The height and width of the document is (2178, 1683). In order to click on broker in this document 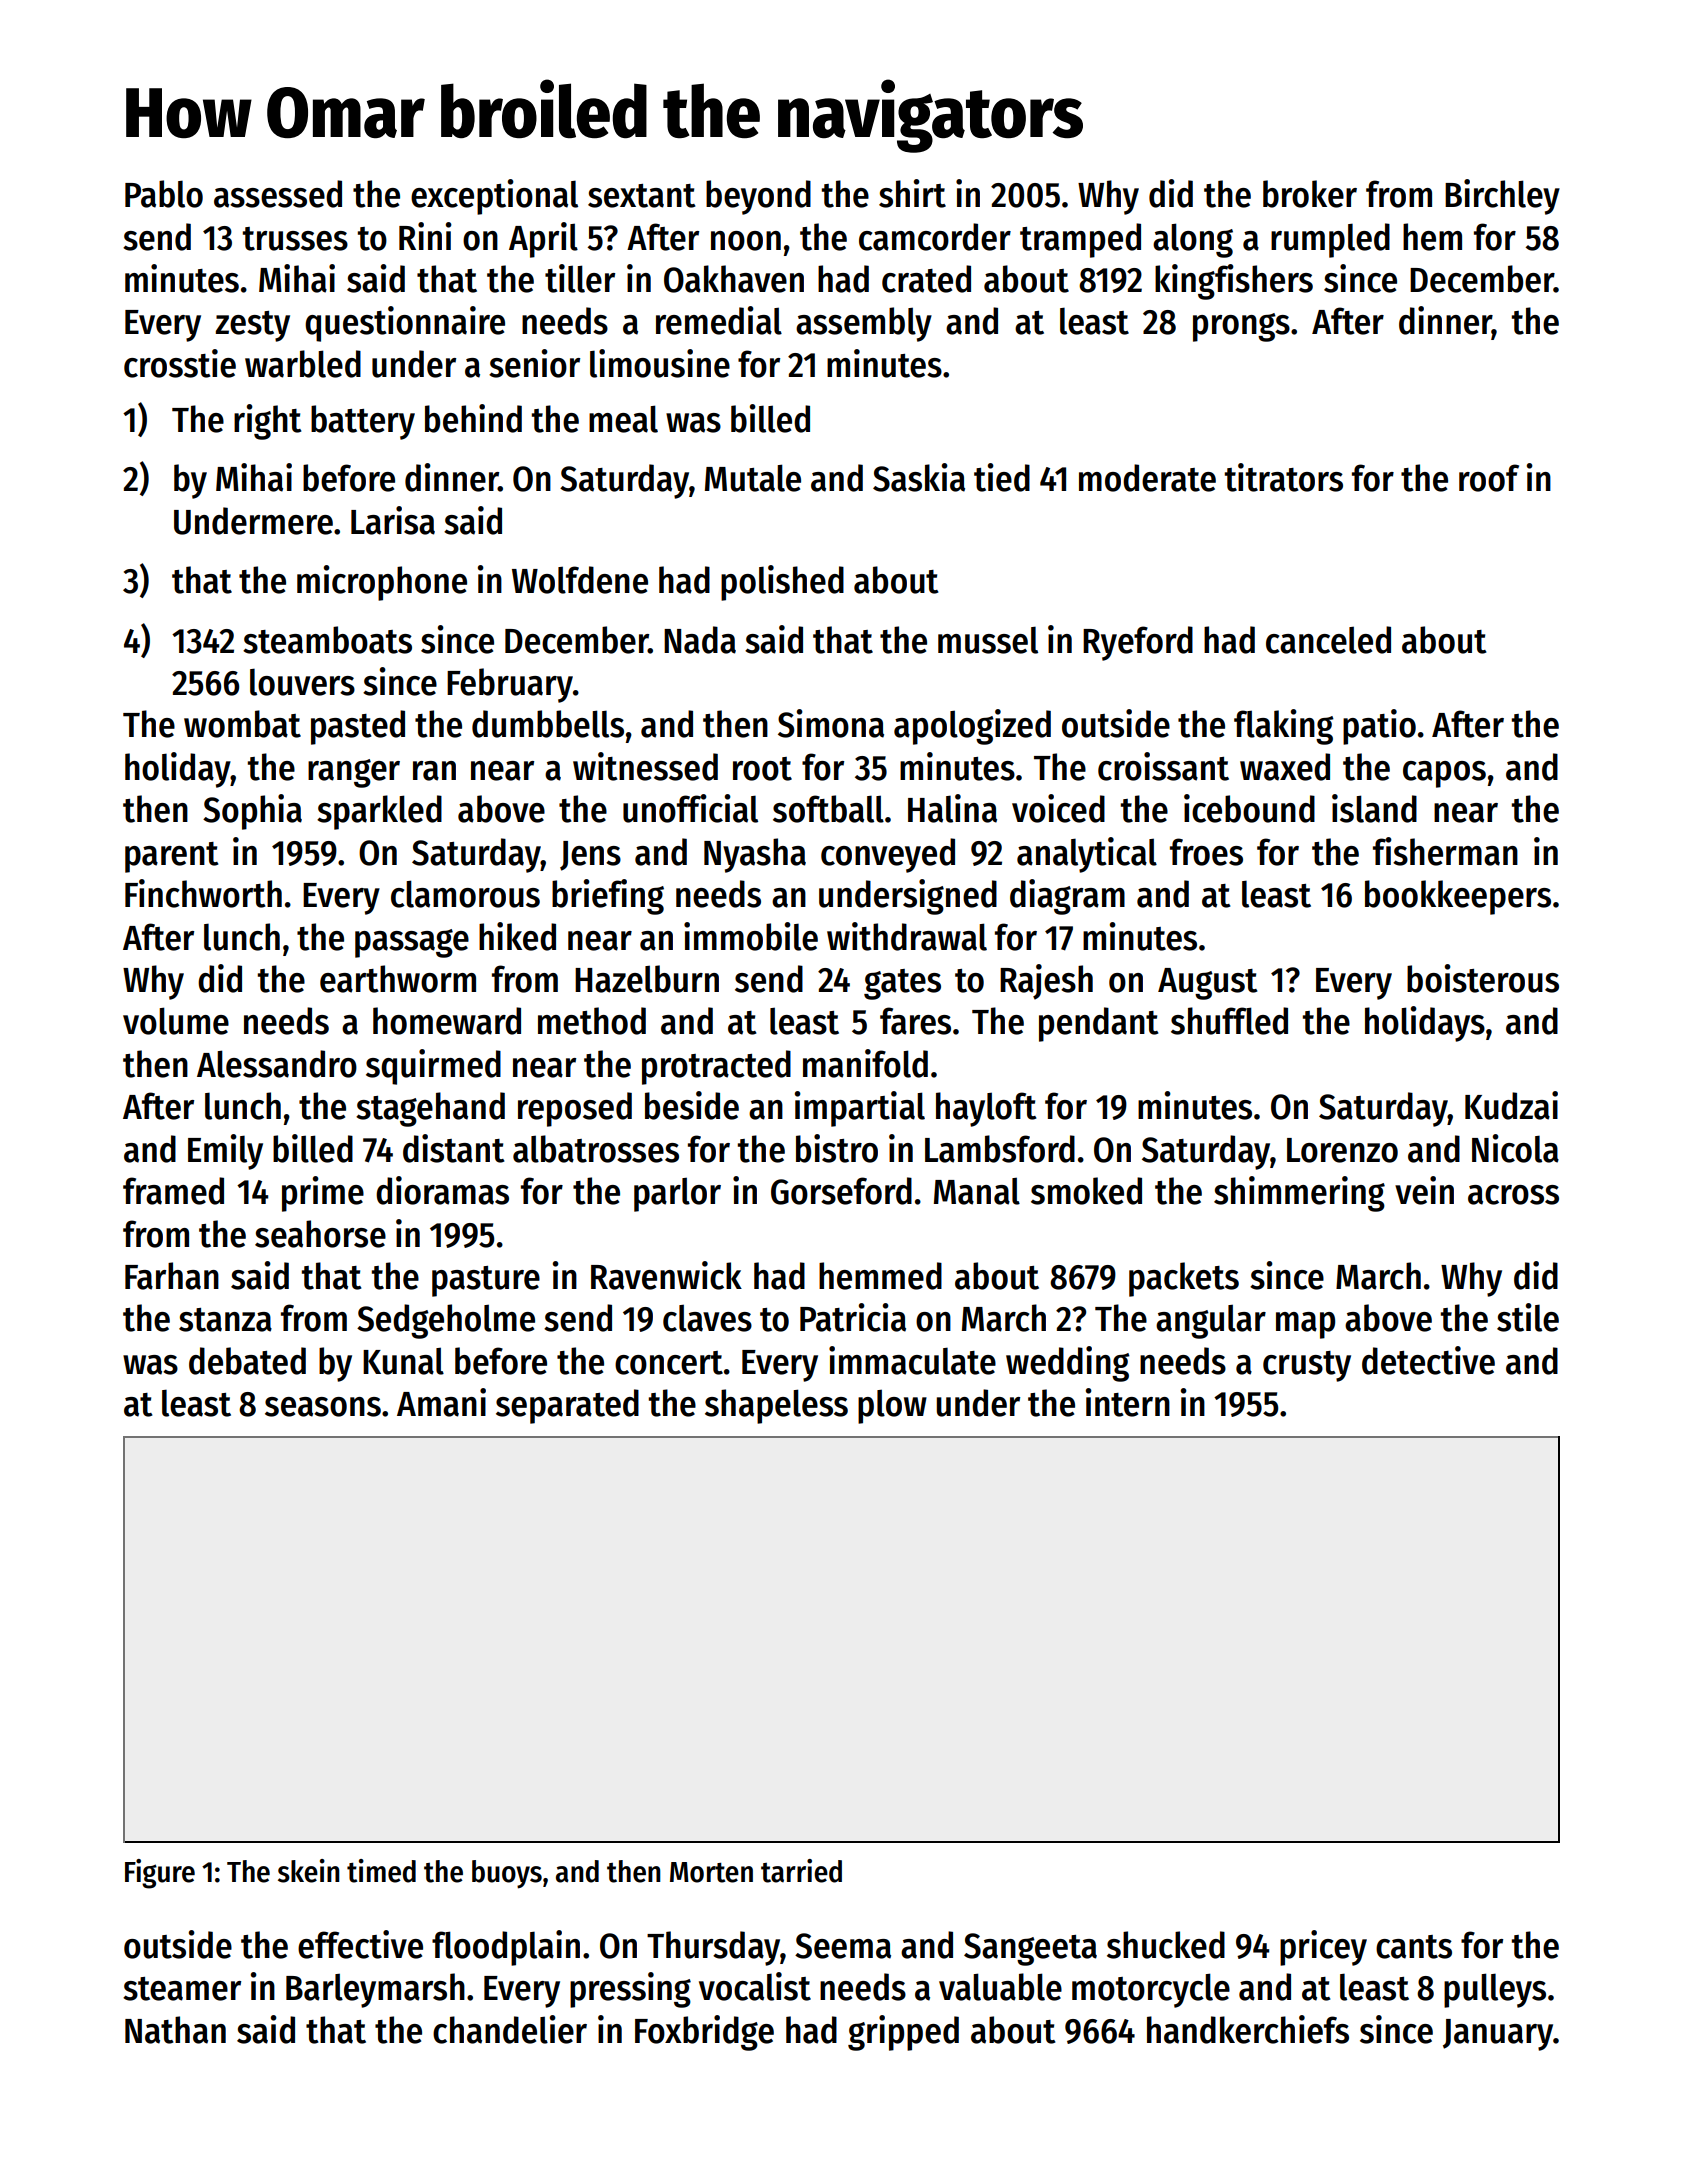, I will do `click(1310, 194)`.
